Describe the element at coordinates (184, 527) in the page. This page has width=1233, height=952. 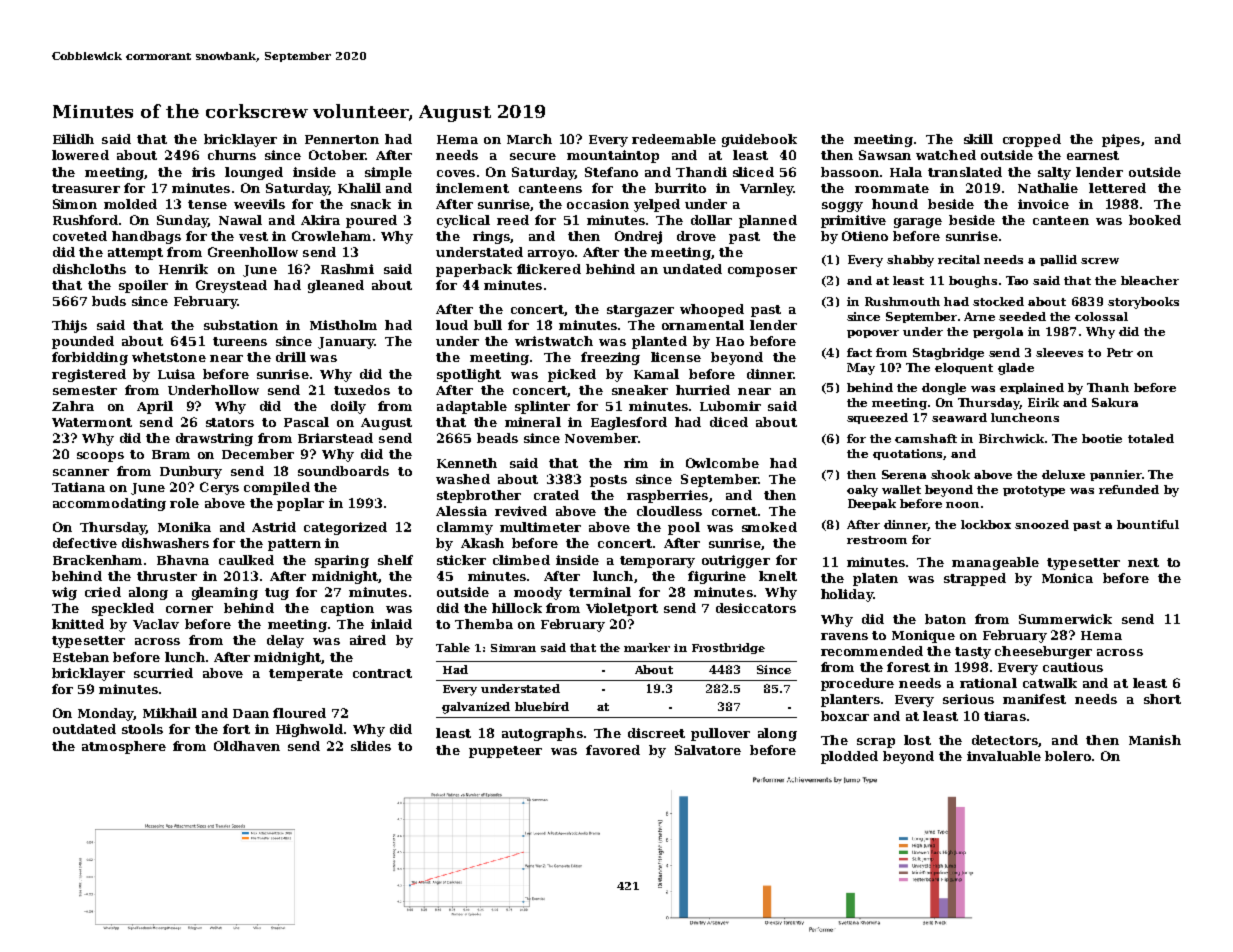
I see `Monika` at that location.
